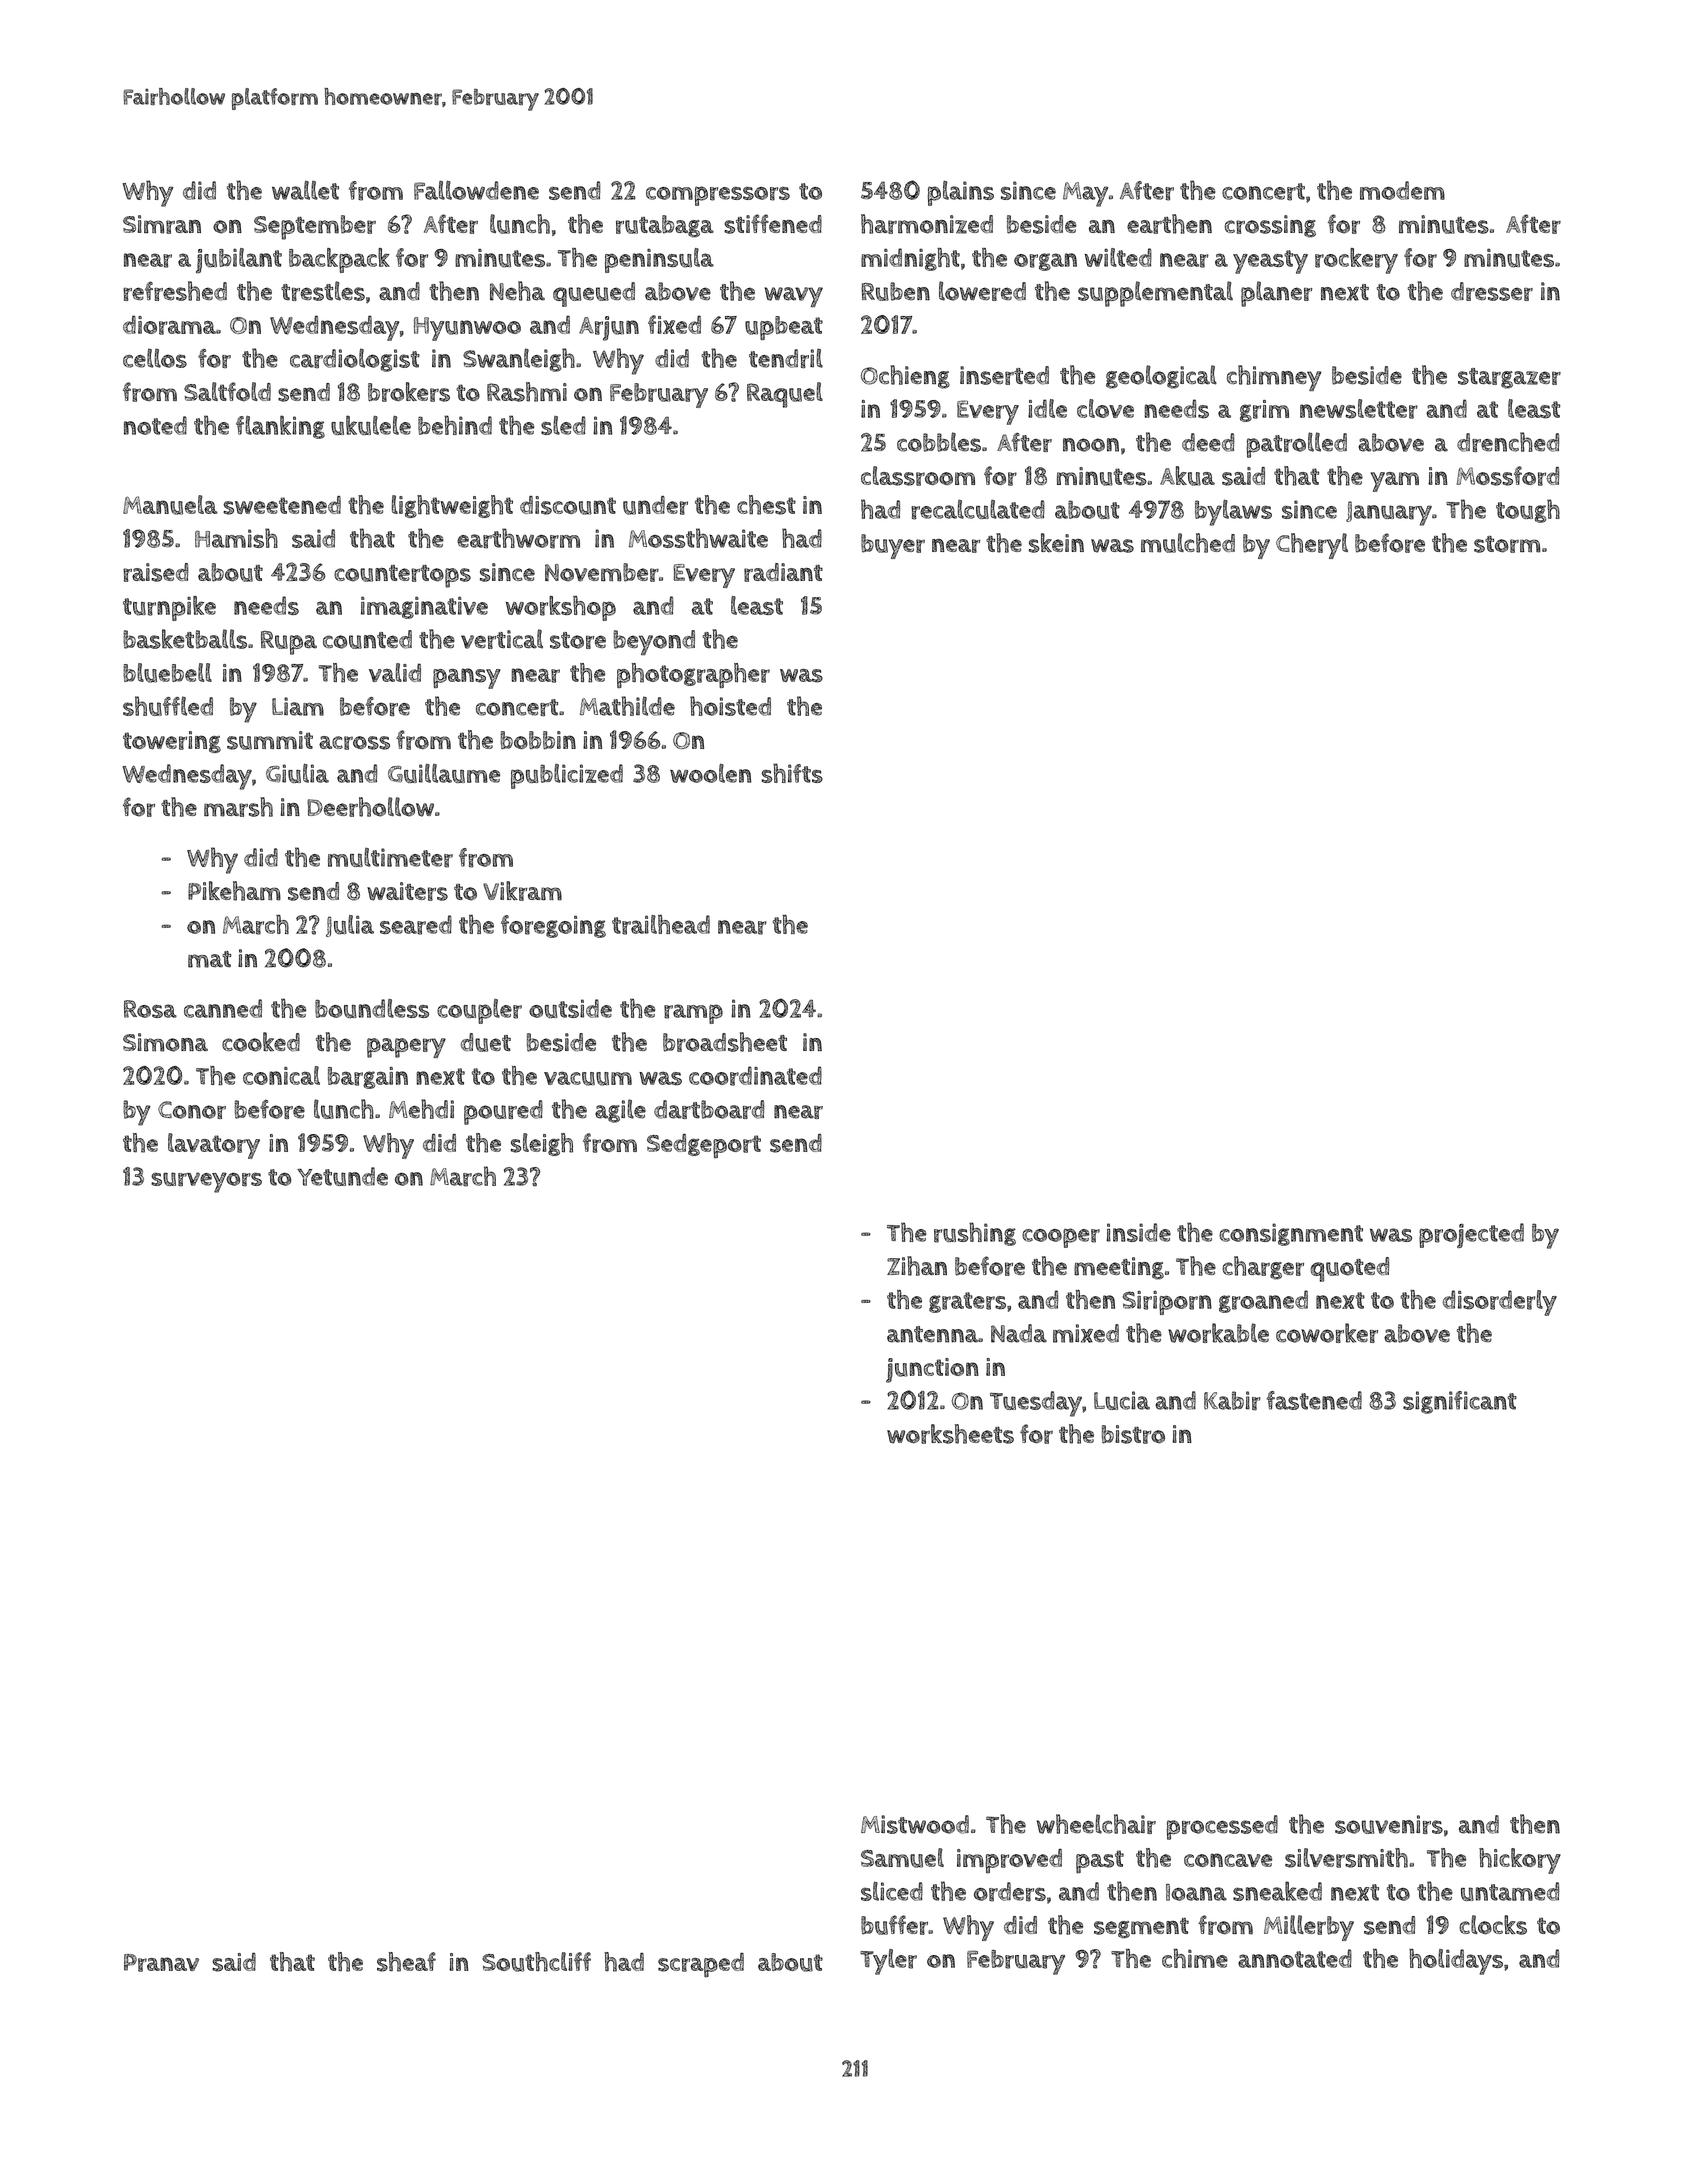 Image resolution: width=1683 pixels, height=2178 pixels. I want to click on holidays, so click(1456, 1962).
